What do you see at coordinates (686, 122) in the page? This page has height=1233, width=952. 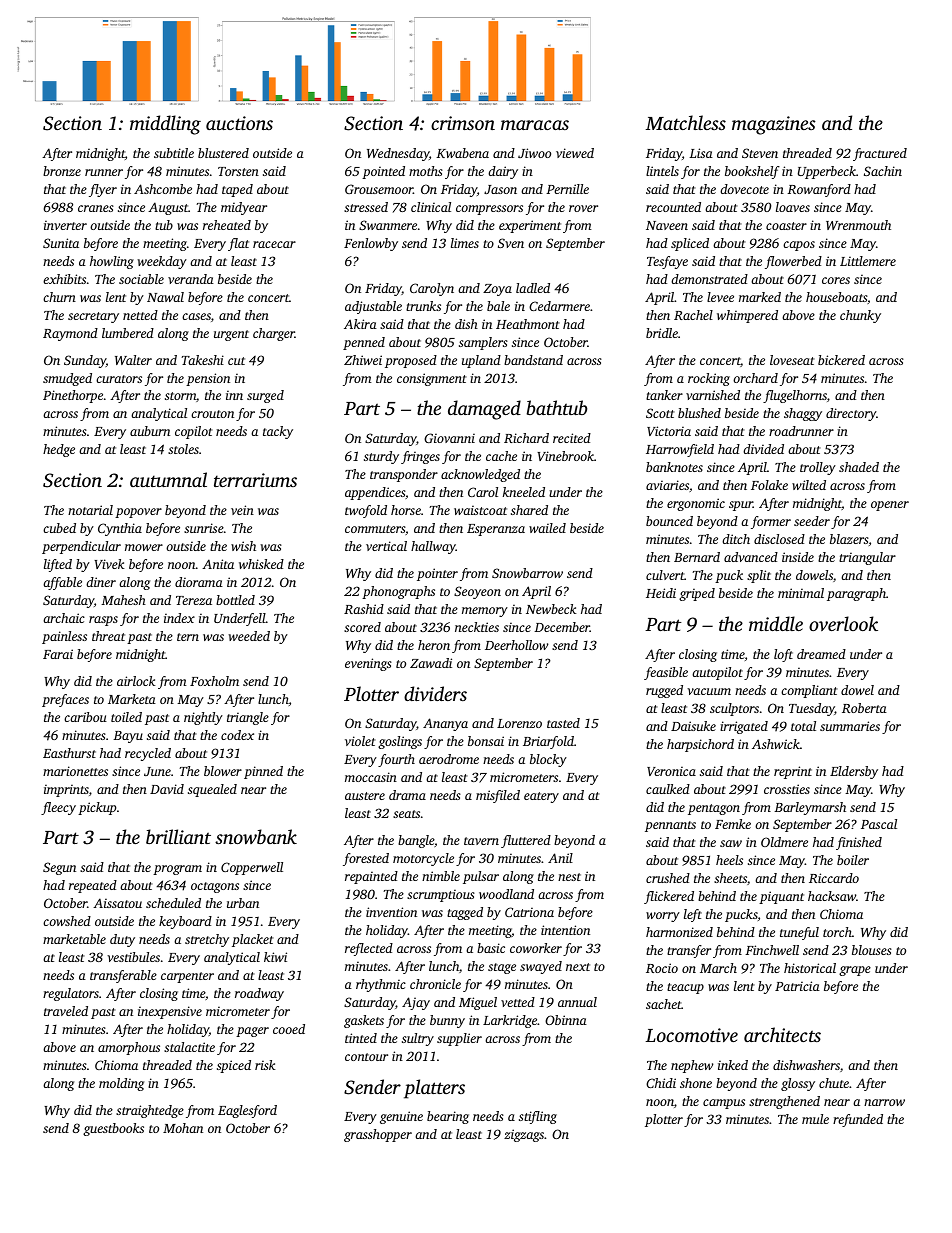 I see `Matchless` at bounding box center [686, 122].
